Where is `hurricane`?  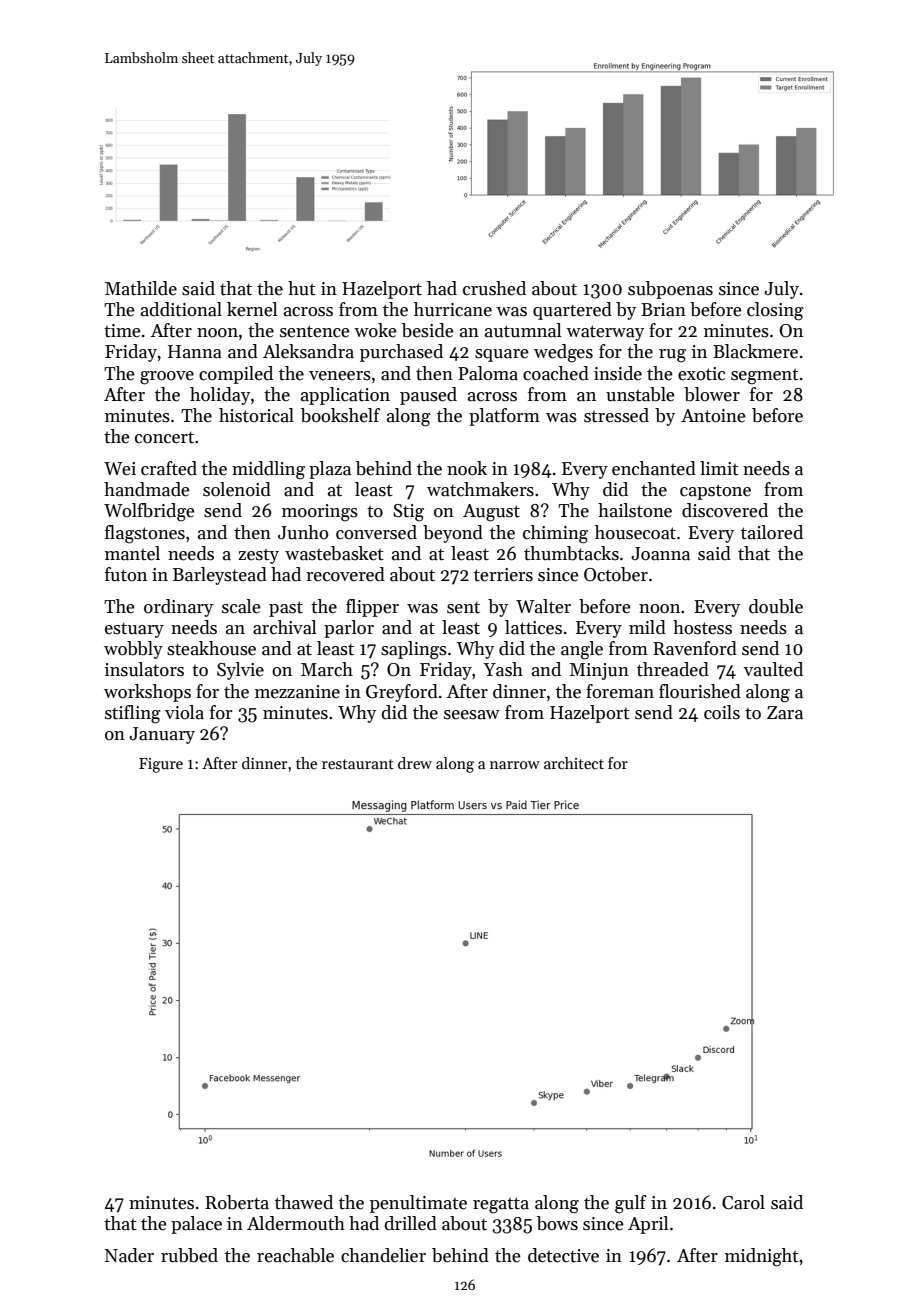 hurricane is located at coordinates (453, 309).
